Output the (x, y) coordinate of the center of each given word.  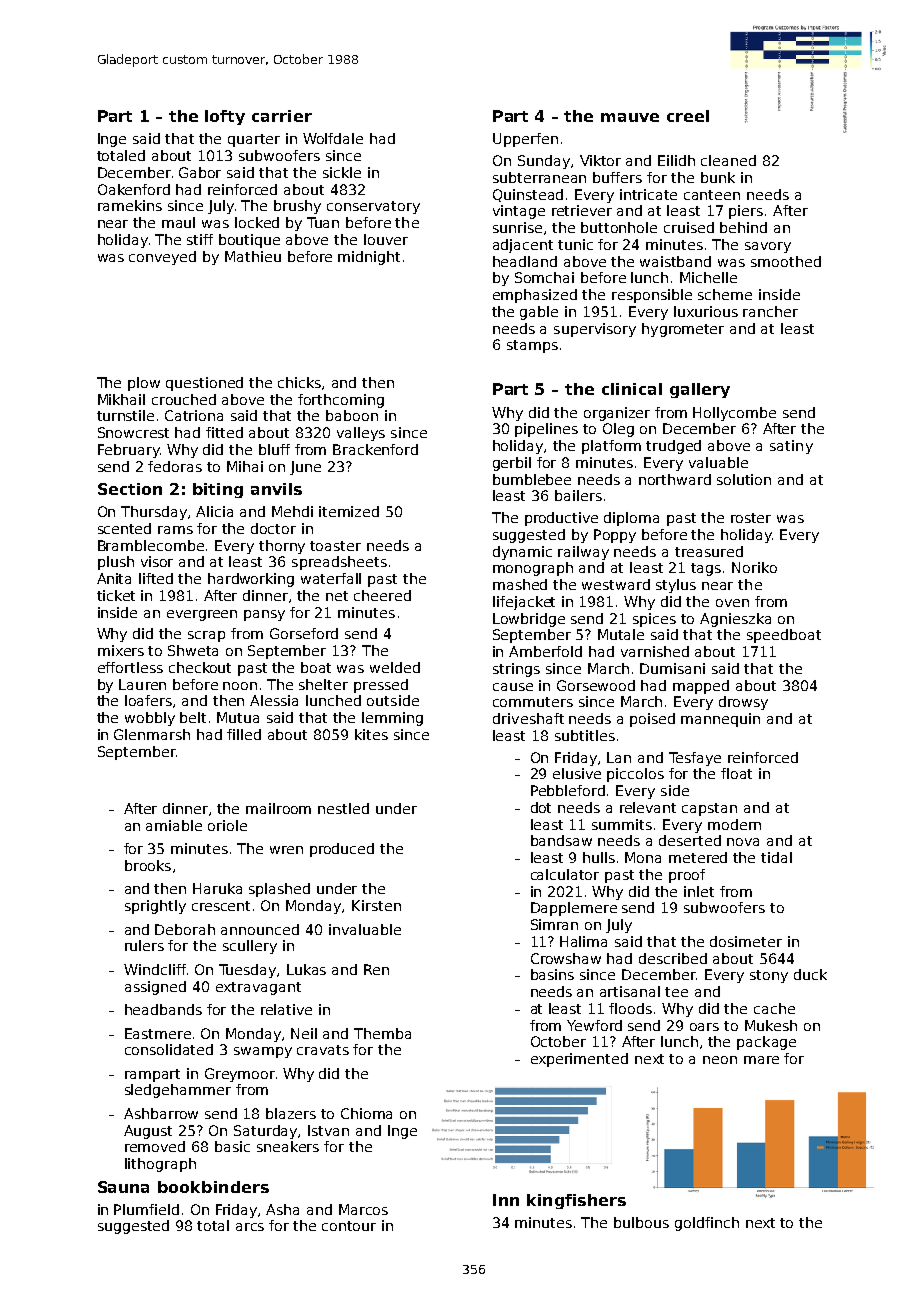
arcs (250, 1227)
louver (386, 239)
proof (687, 876)
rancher (770, 311)
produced (342, 850)
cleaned (728, 160)
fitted (224, 432)
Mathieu (253, 256)
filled (244, 734)
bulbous (641, 1222)
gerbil (512, 464)
